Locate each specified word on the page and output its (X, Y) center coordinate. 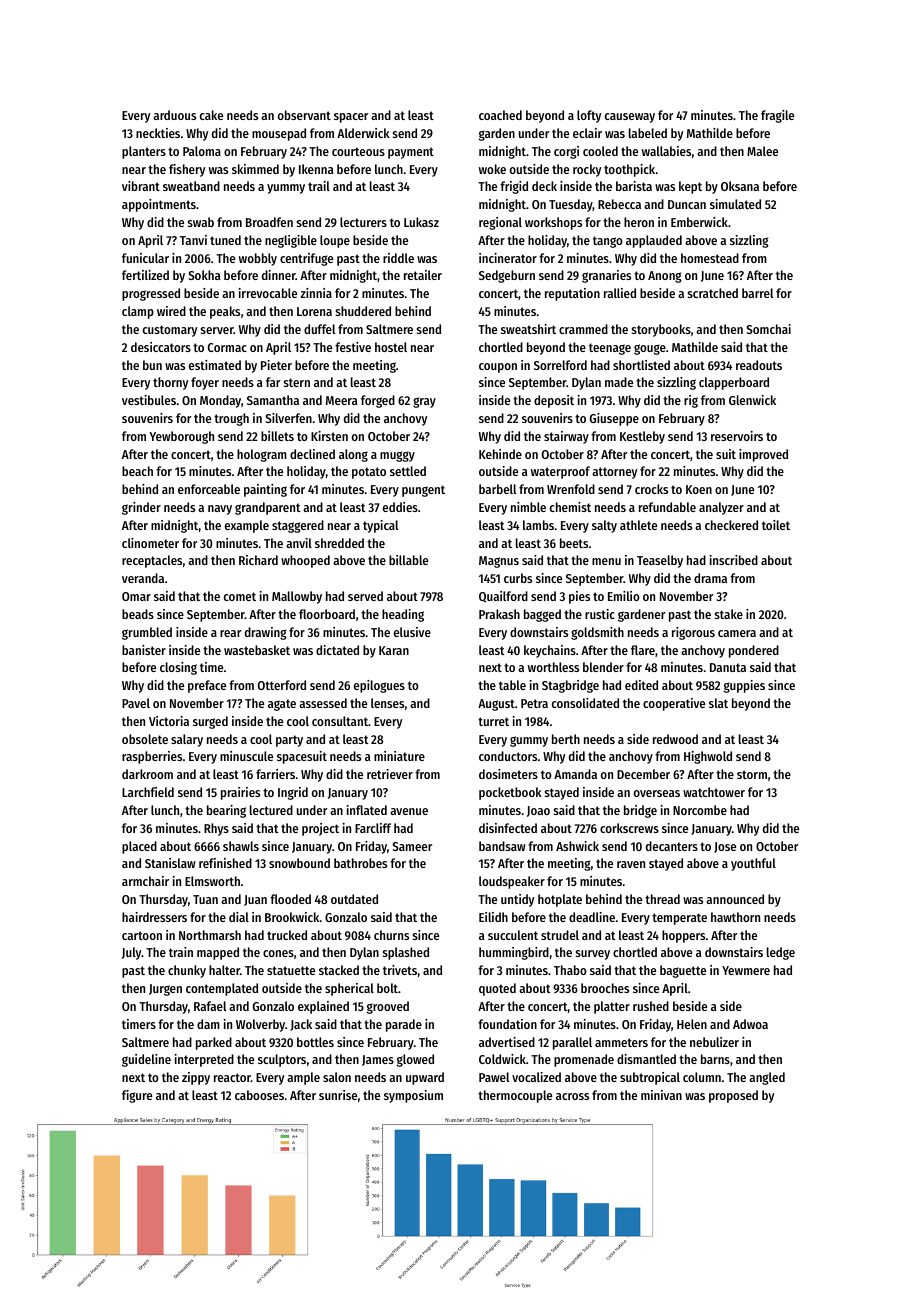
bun (152, 365)
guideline (146, 1060)
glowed (415, 1060)
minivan (661, 1095)
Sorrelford (560, 365)
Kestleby (642, 437)
